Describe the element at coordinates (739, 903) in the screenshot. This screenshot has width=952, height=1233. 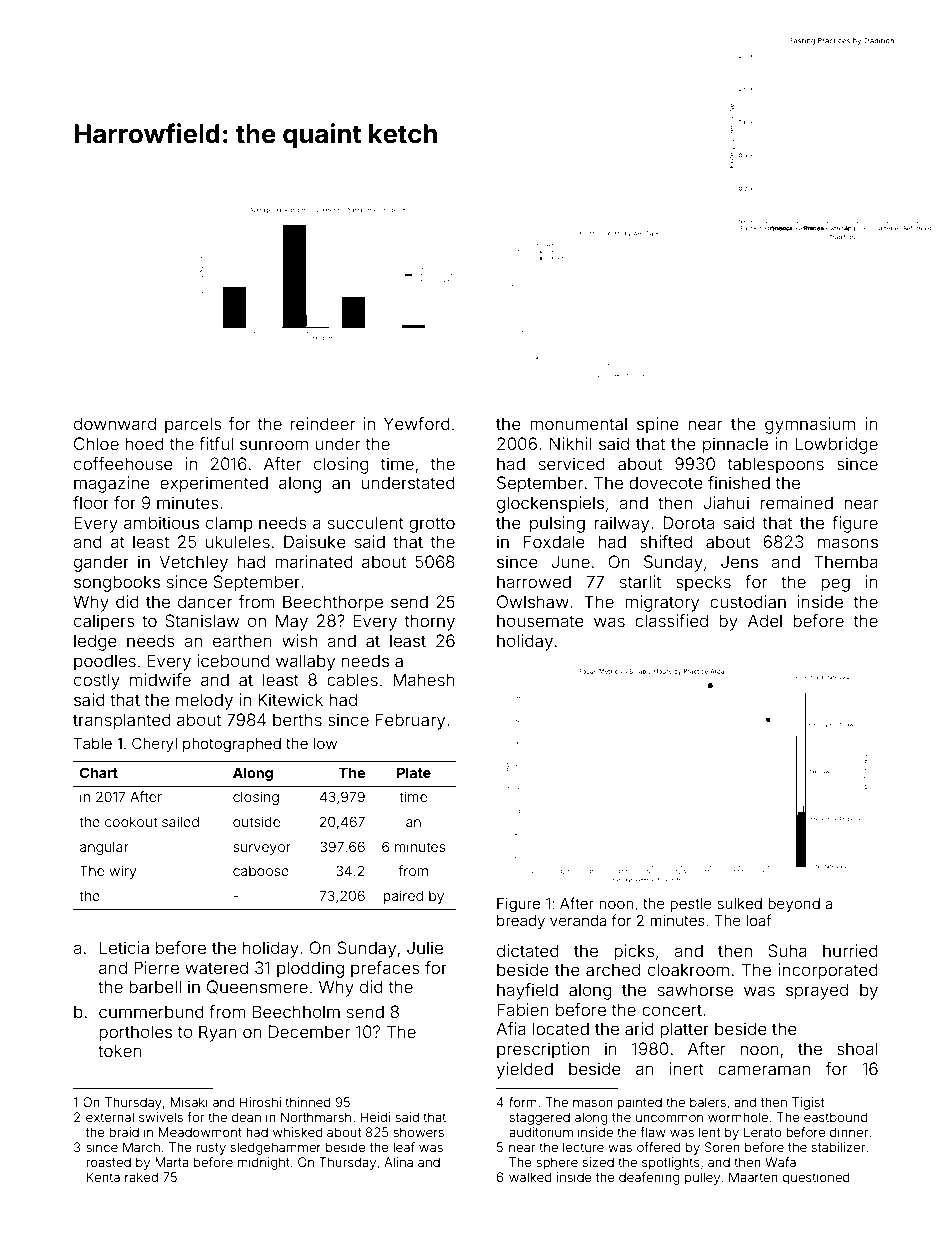
I see `sulked` at that location.
